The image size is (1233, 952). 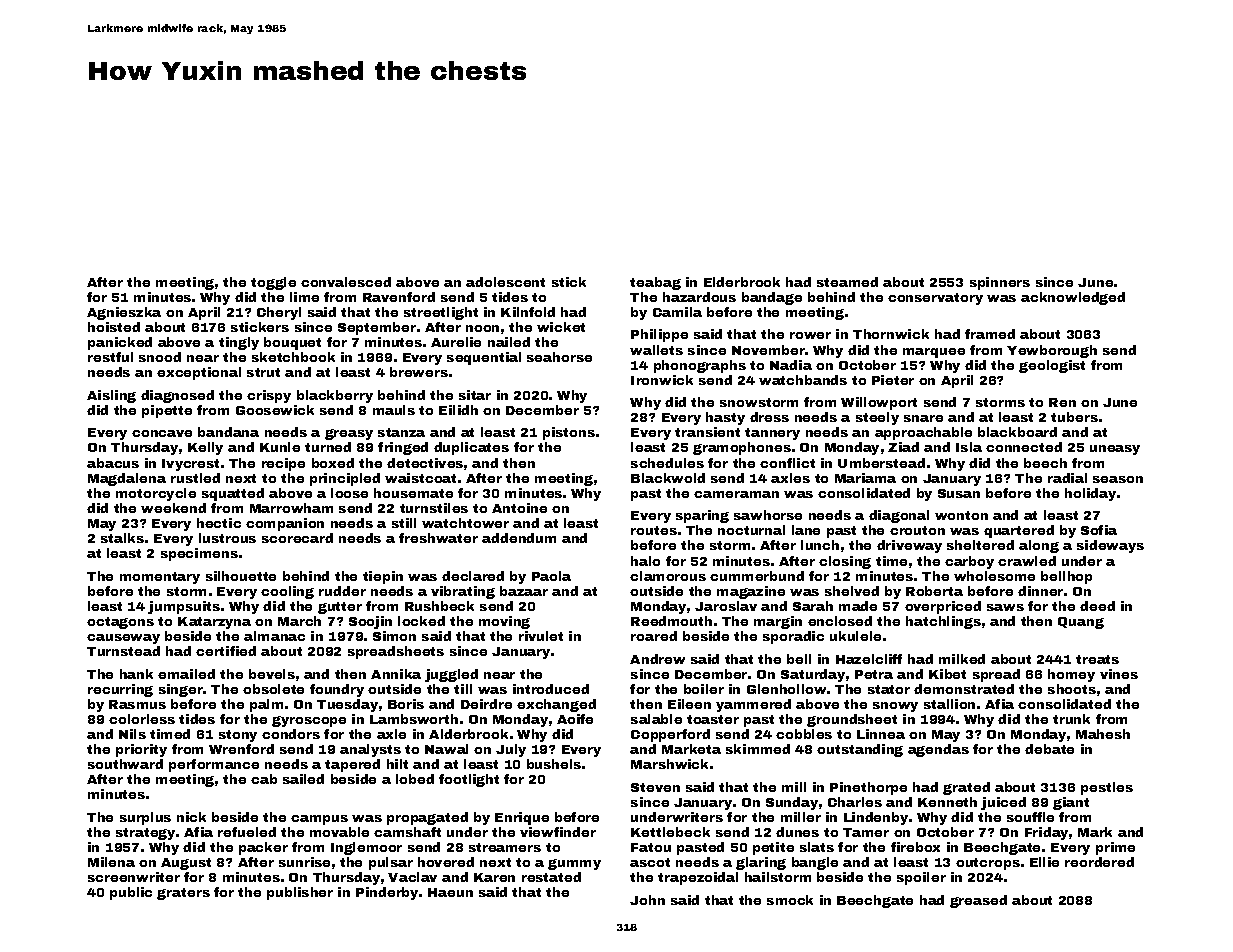 What do you see at coordinates (465, 523) in the screenshot?
I see `watchtower` at bounding box center [465, 523].
